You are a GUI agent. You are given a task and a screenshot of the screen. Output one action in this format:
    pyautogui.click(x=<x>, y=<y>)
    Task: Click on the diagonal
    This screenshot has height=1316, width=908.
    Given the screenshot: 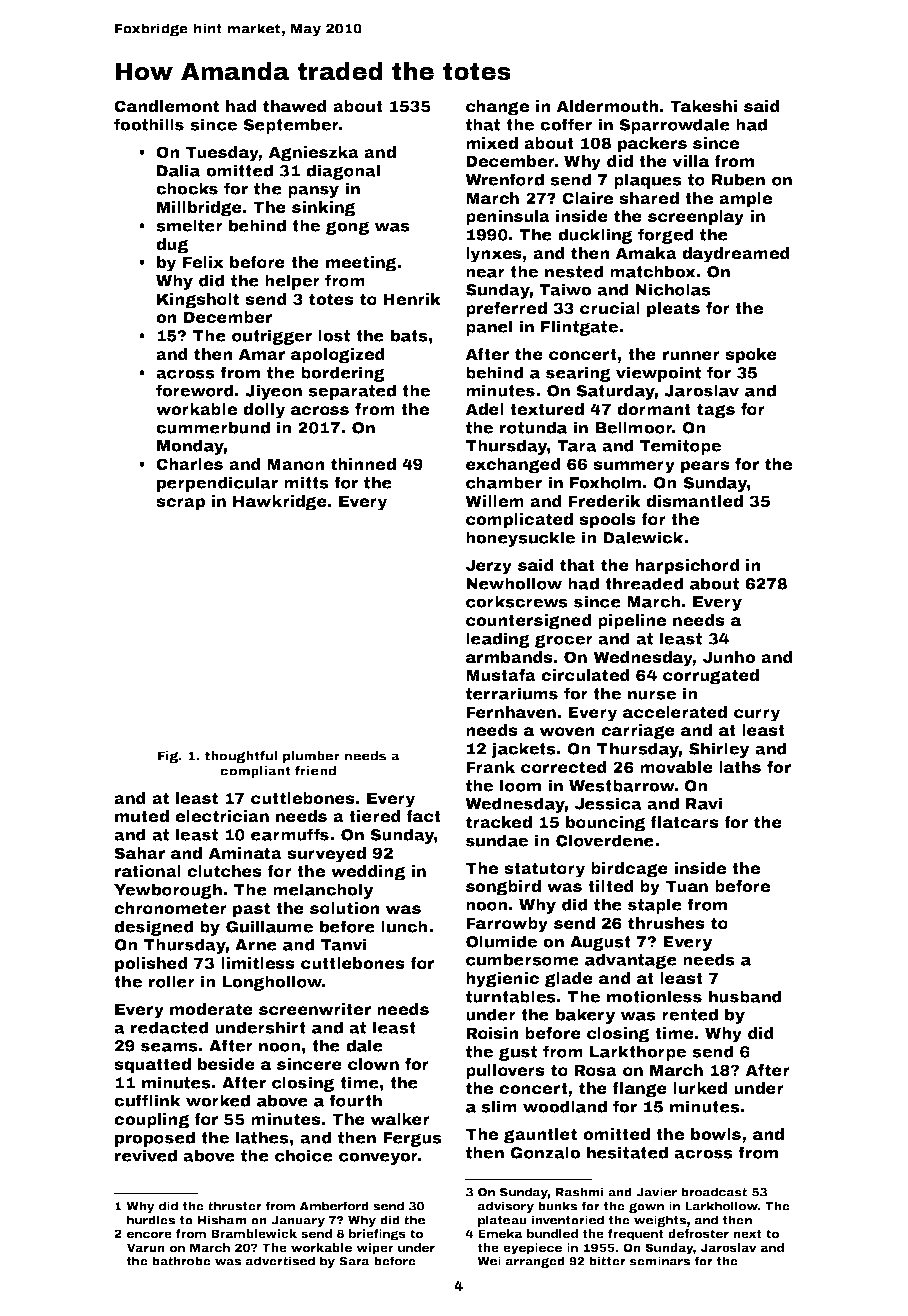 What is the action you would take?
    pyautogui.click(x=343, y=172)
